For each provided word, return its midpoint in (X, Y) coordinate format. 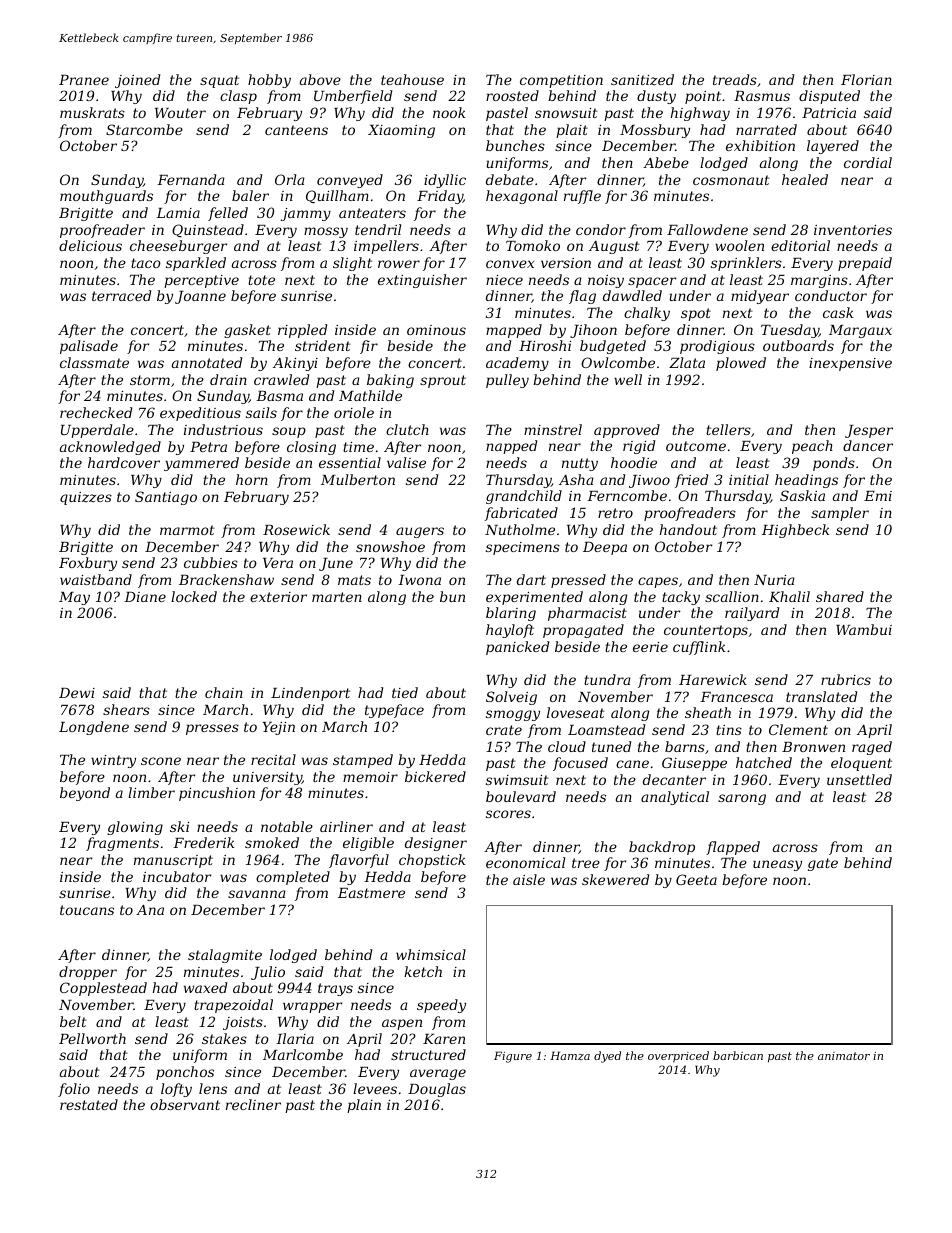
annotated (207, 362)
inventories (853, 230)
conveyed (350, 181)
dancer (868, 445)
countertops (706, 631)
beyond (85, 794)
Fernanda (191, 179)
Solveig (511, 698)
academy (517, 364)
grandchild (524, 497)
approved (627, 431)
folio (74, 1090)
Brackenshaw (226, 579)
